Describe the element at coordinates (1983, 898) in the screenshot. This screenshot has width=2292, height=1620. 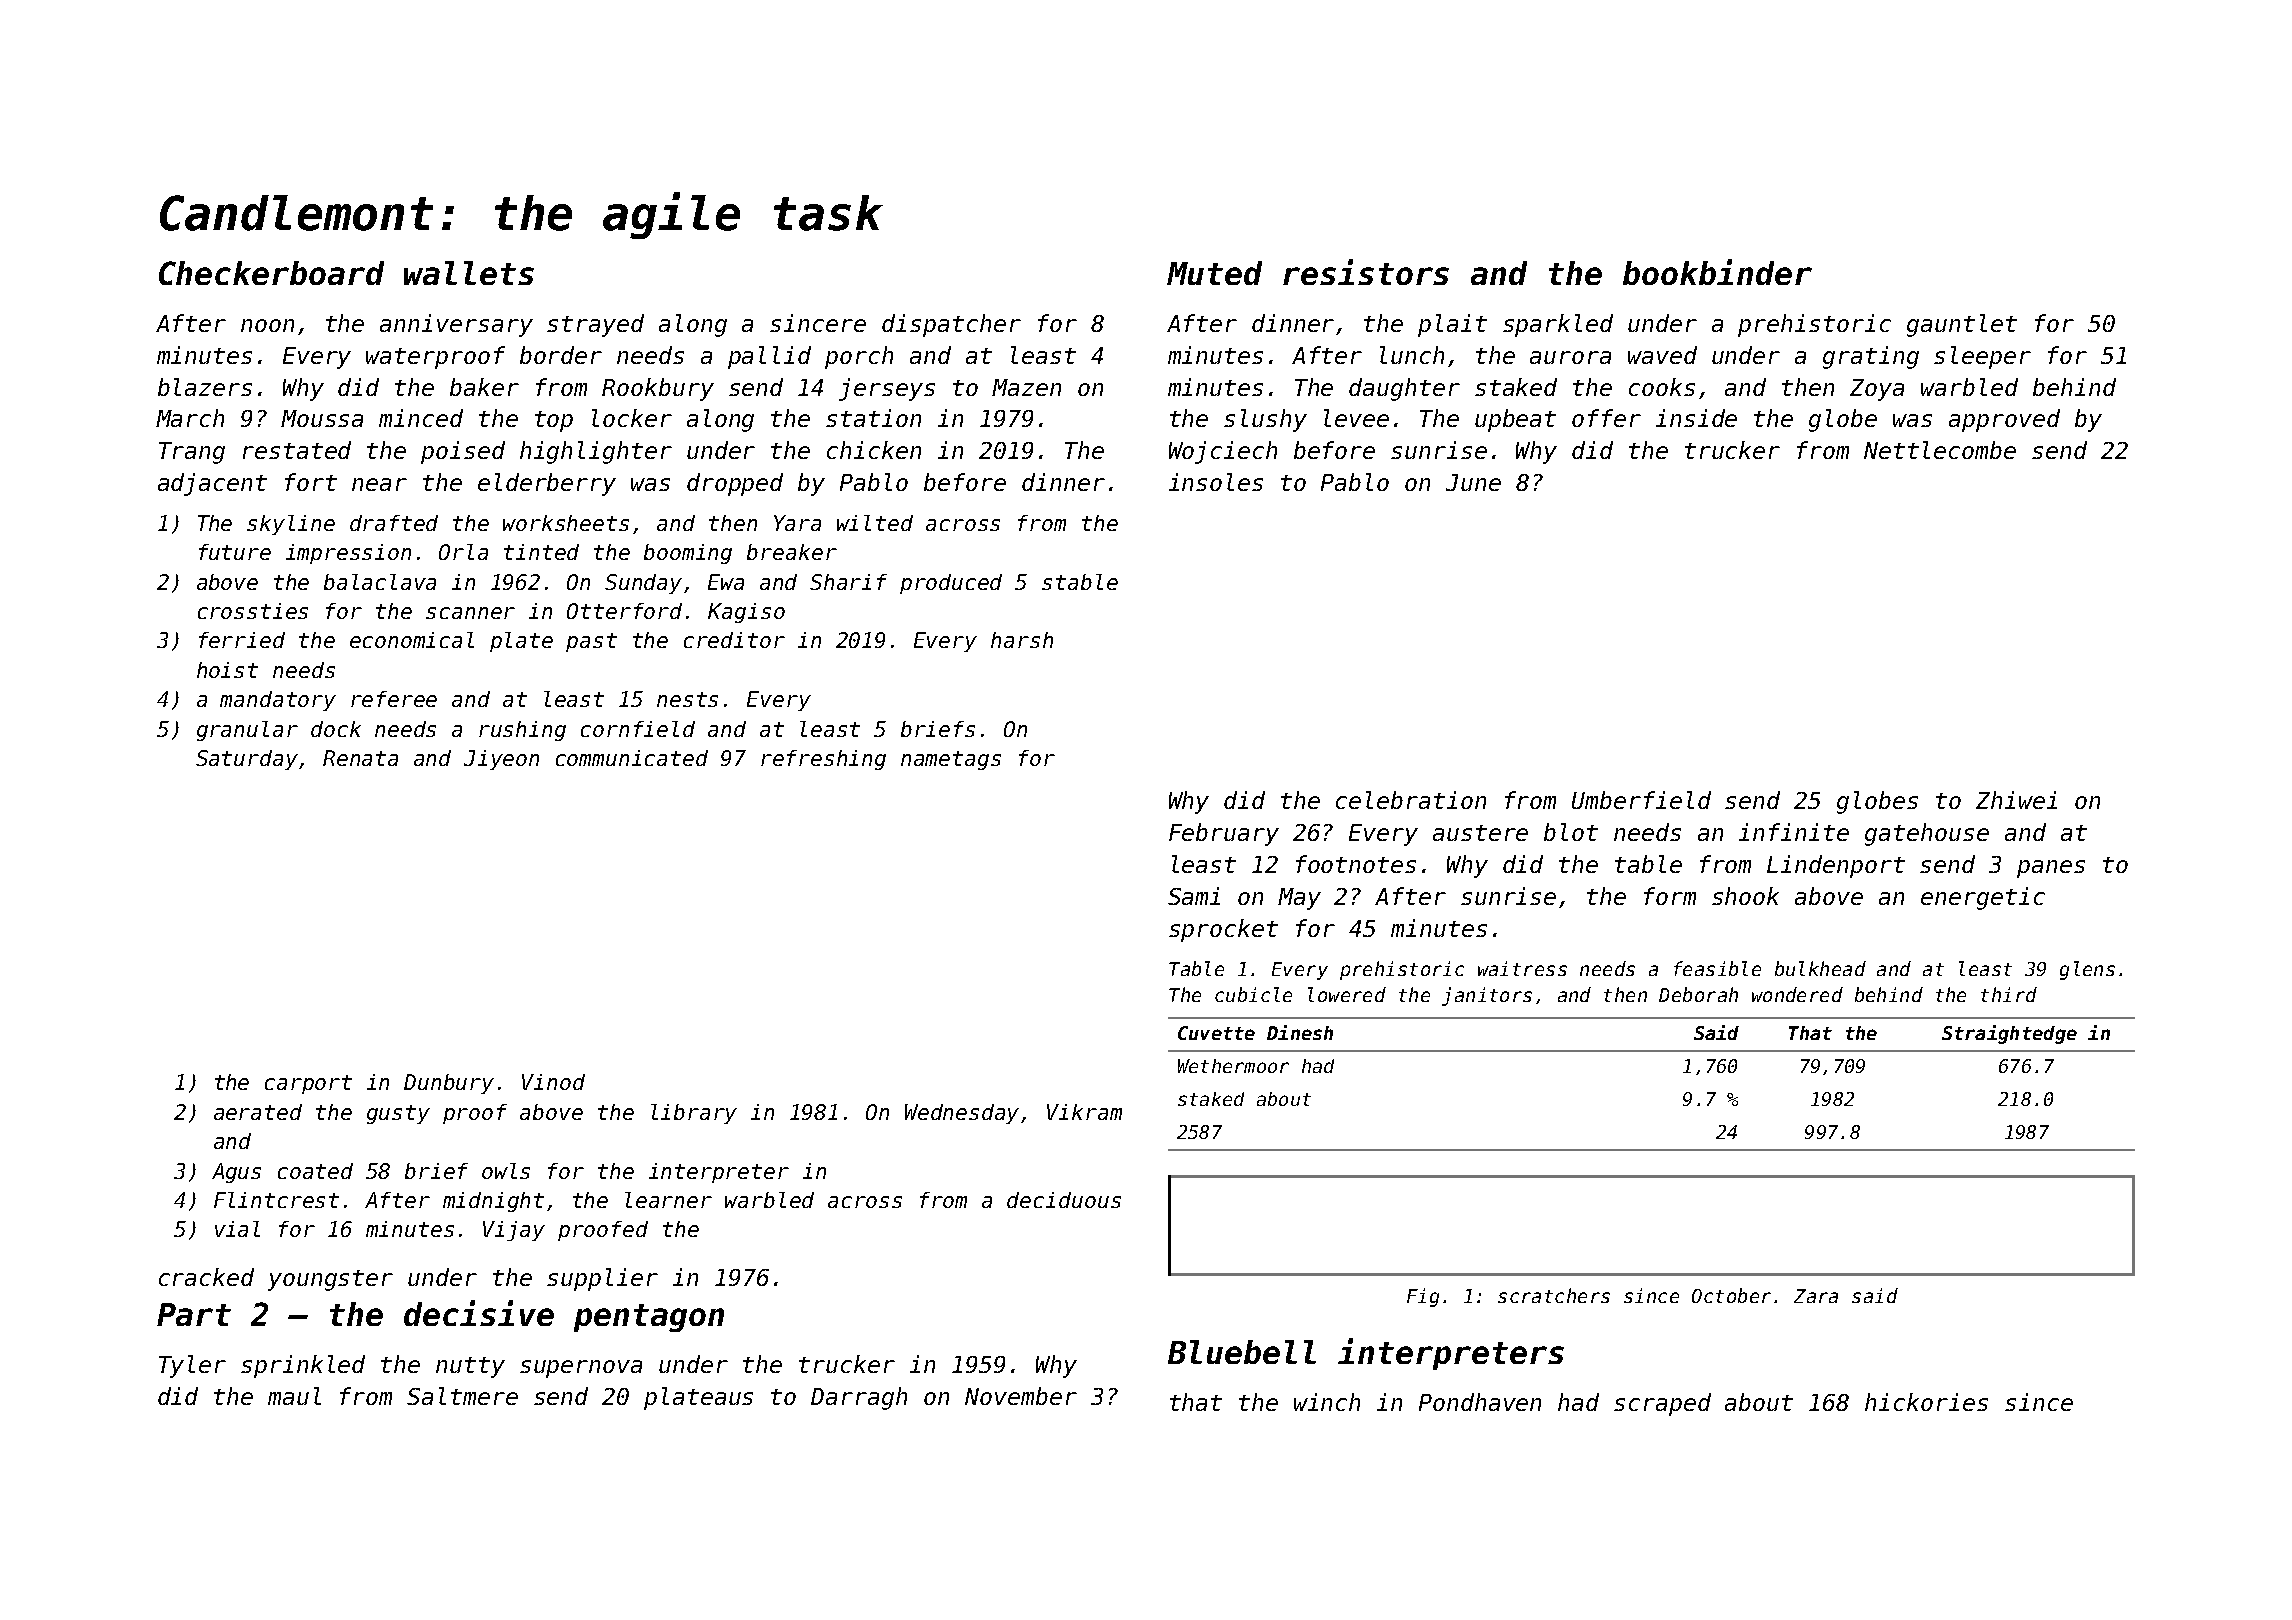
I see `energetic` at that location.
